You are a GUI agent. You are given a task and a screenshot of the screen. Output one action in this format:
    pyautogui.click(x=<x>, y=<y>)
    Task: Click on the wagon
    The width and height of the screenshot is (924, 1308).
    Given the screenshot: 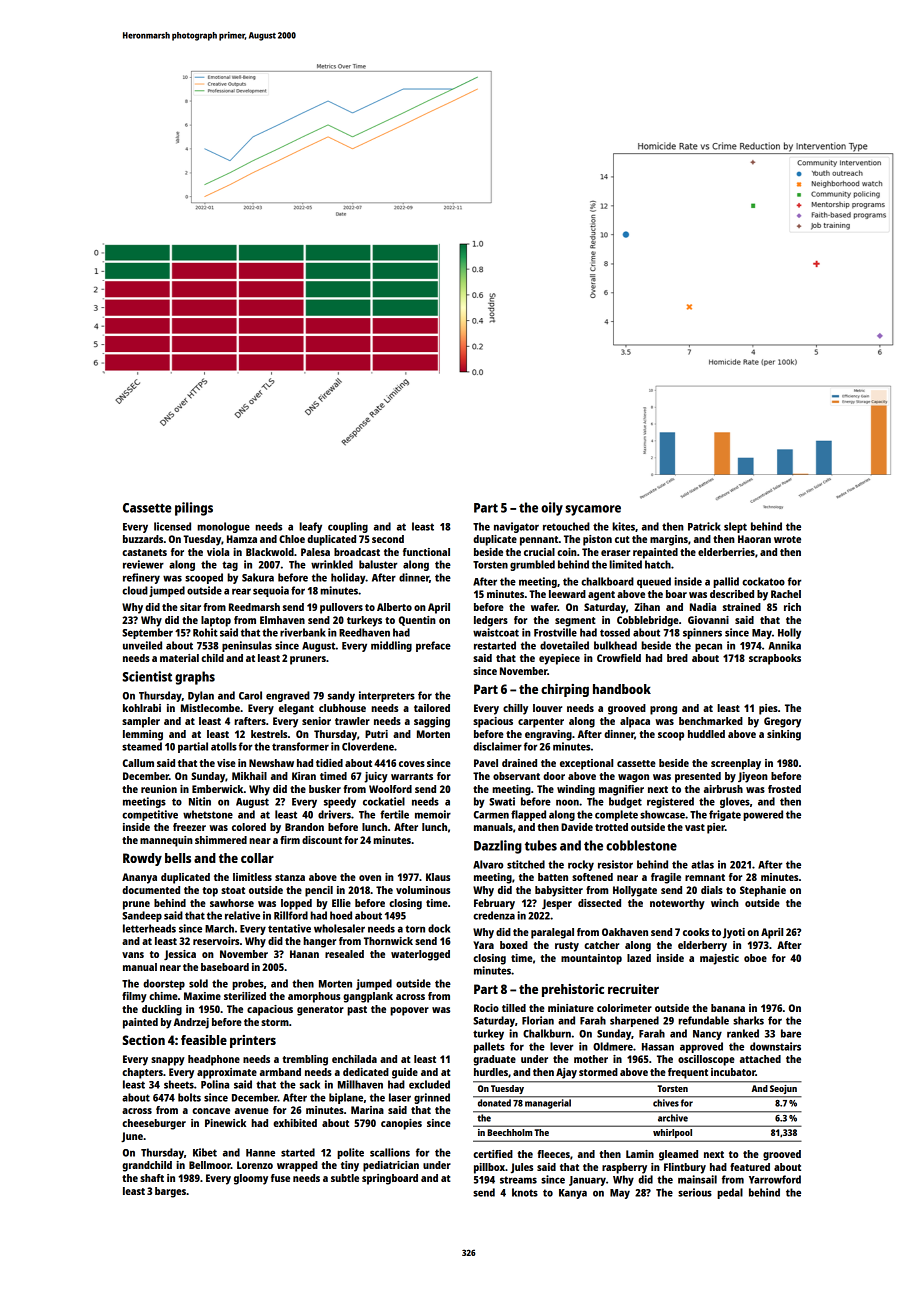 What is the action you would take?
    pyautogui.click(x=633, y=778)
